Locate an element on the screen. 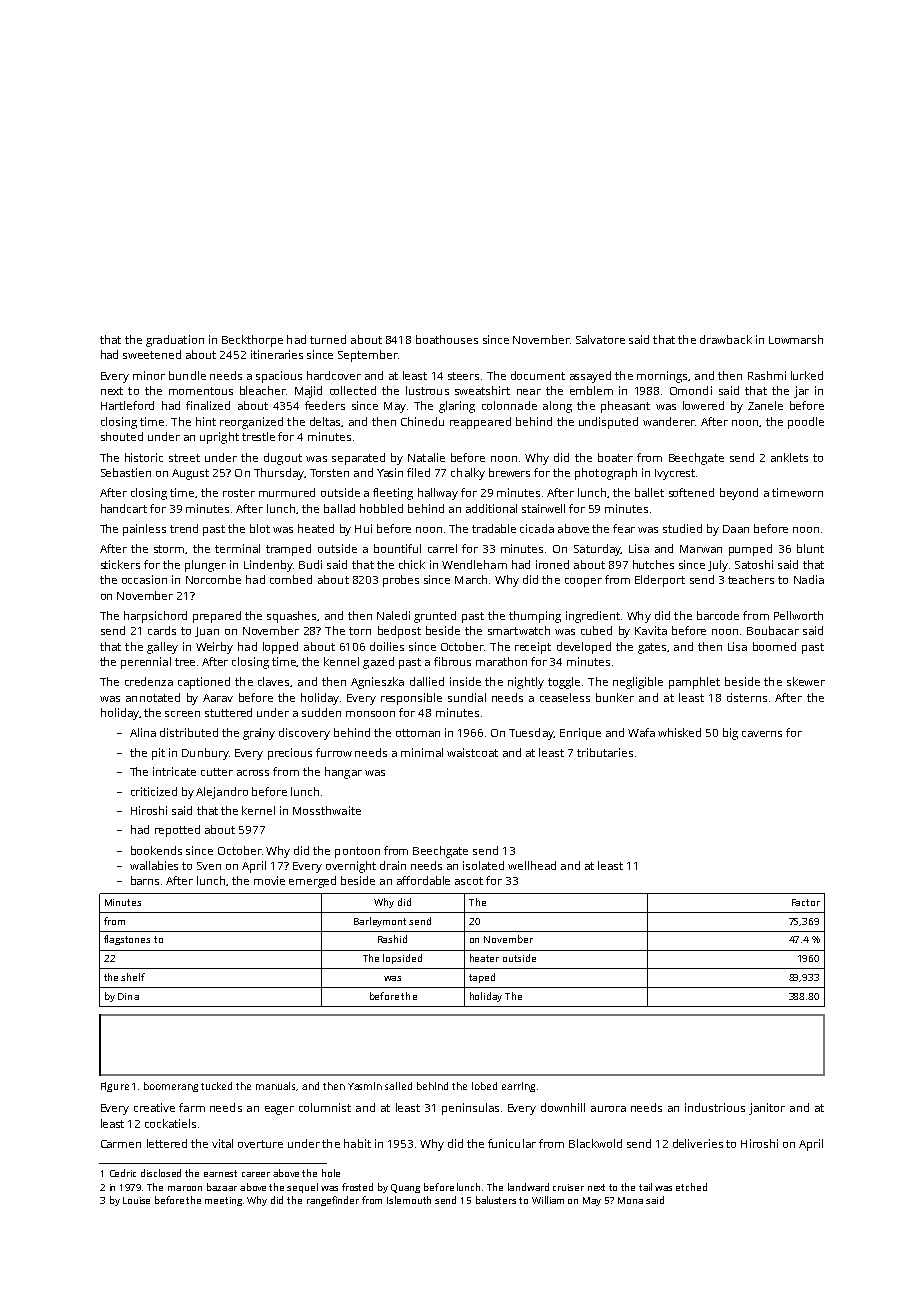 The height and width of the screenshot is (1308, 924). waistcoat is located at coordinates (472, 752).
